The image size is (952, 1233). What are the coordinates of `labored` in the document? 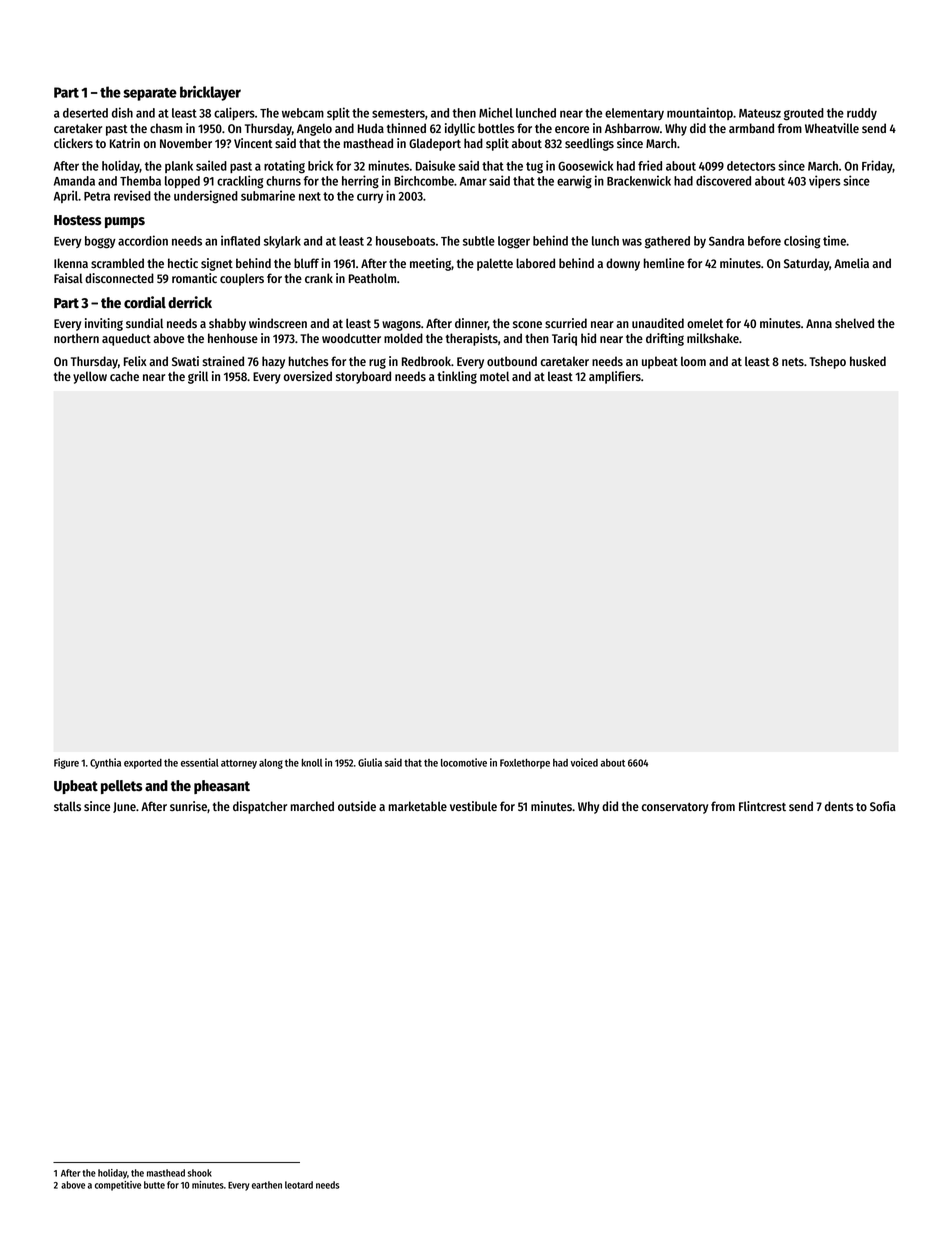 It's located at (535, 263).
